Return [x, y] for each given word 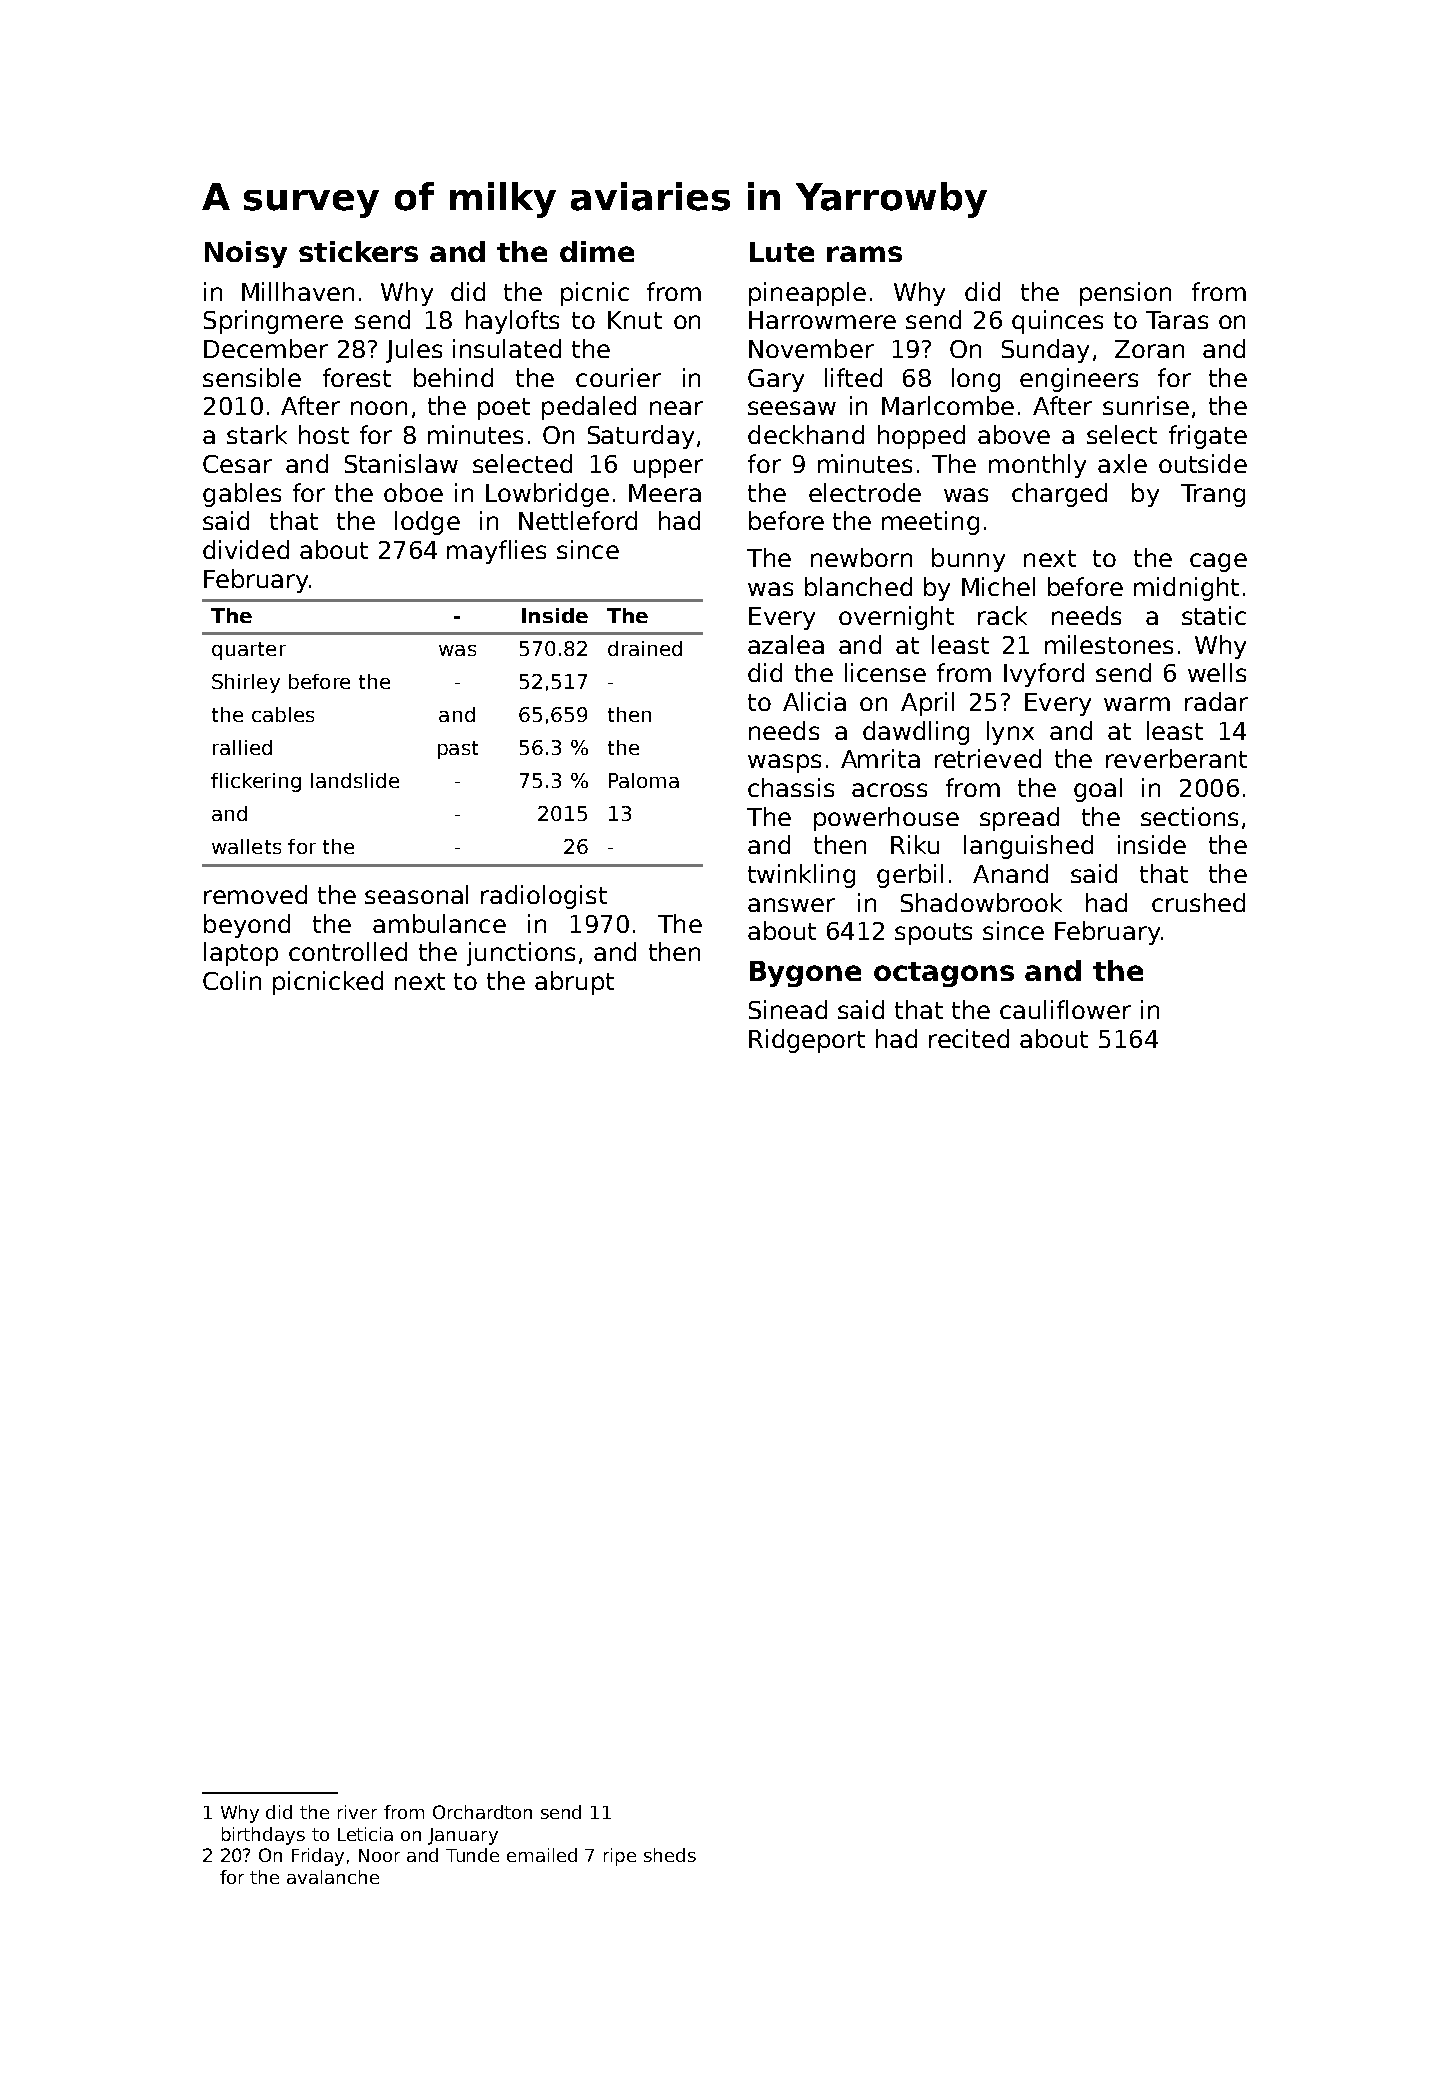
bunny [968, 560]
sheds [670, 1855]
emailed [542, 1855]
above [1014, 434]
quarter [249, 651]
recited [969, 1038]
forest [357, 377]
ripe [620, 1857]
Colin [232, 980]
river [357, 1812]
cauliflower [1065, 1009]
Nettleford [578, 520]
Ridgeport [807, 1041]
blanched [858, 586]
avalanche [333, 1877]
